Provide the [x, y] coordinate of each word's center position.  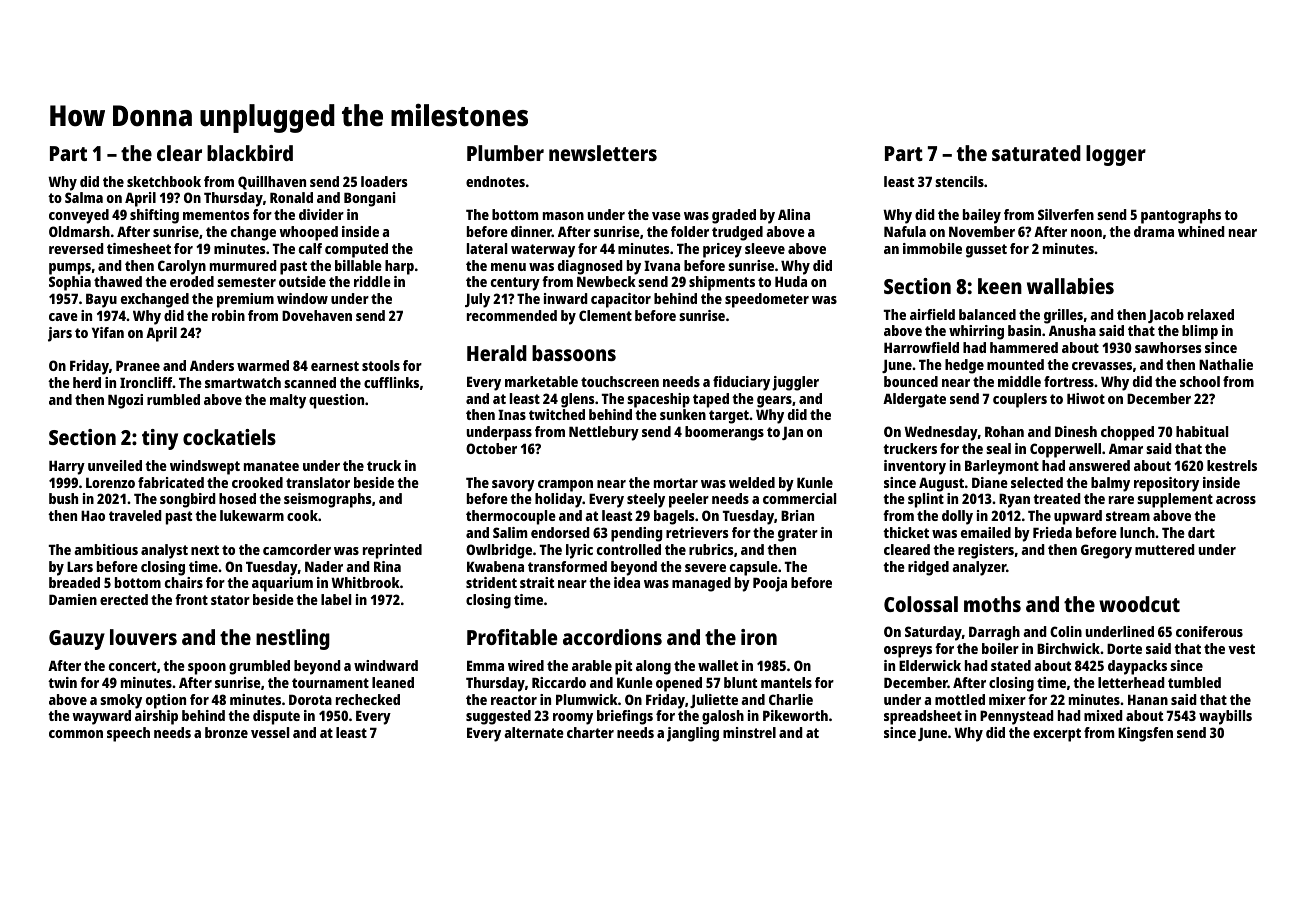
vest [1241, 649]
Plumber [505, 153]
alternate [534, 732]
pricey [722, 250]
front [191, 599]
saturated [1036, 153]
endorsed [560, 532]
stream [1128, 516]
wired [526, 665]
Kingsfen [1145, 734]
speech [128, 734]
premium [245, 300]
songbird [188, 500]
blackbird [250, 153]
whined [1201, 231]
